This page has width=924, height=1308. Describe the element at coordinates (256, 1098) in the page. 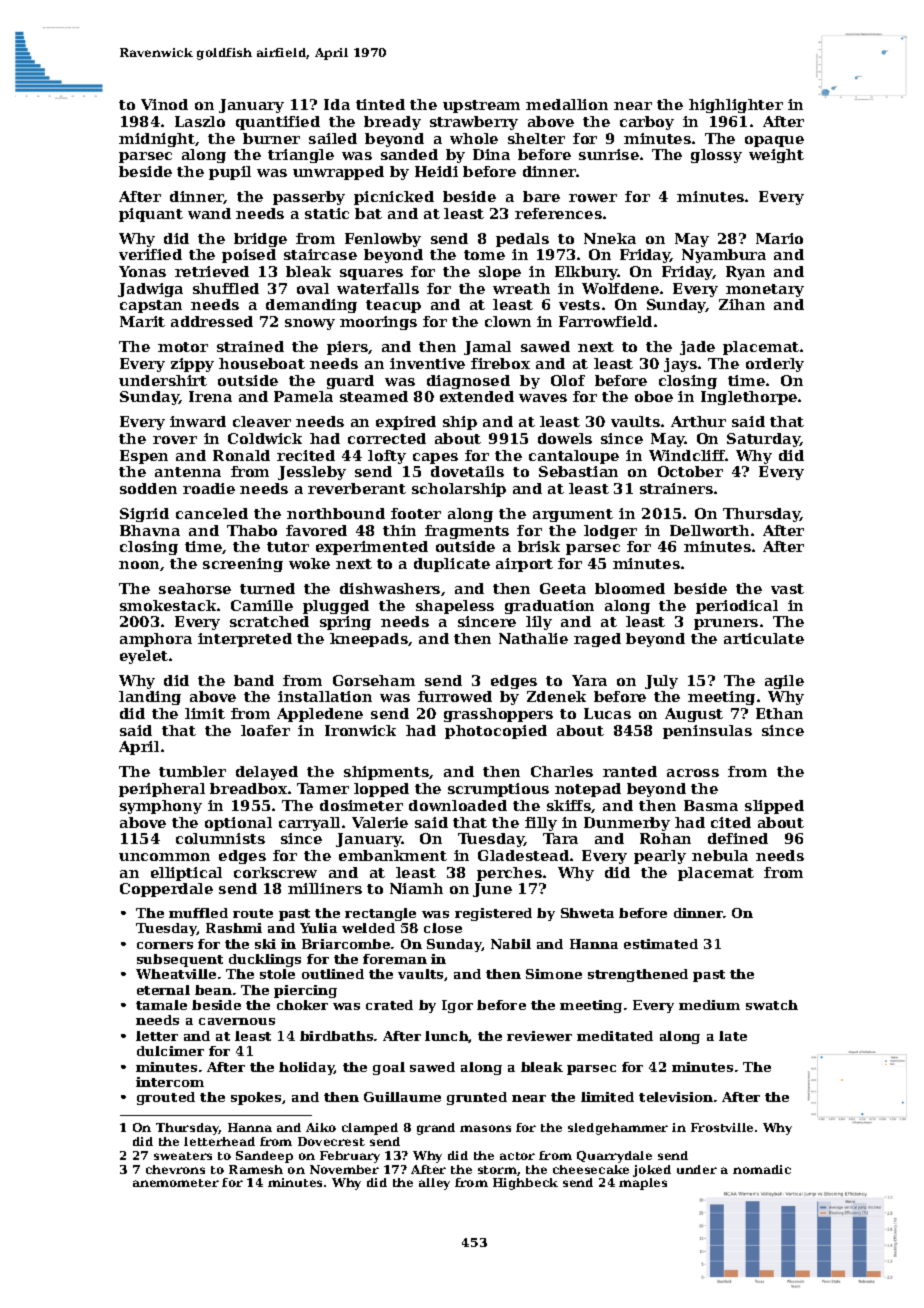

I see `spokes` at that location.
